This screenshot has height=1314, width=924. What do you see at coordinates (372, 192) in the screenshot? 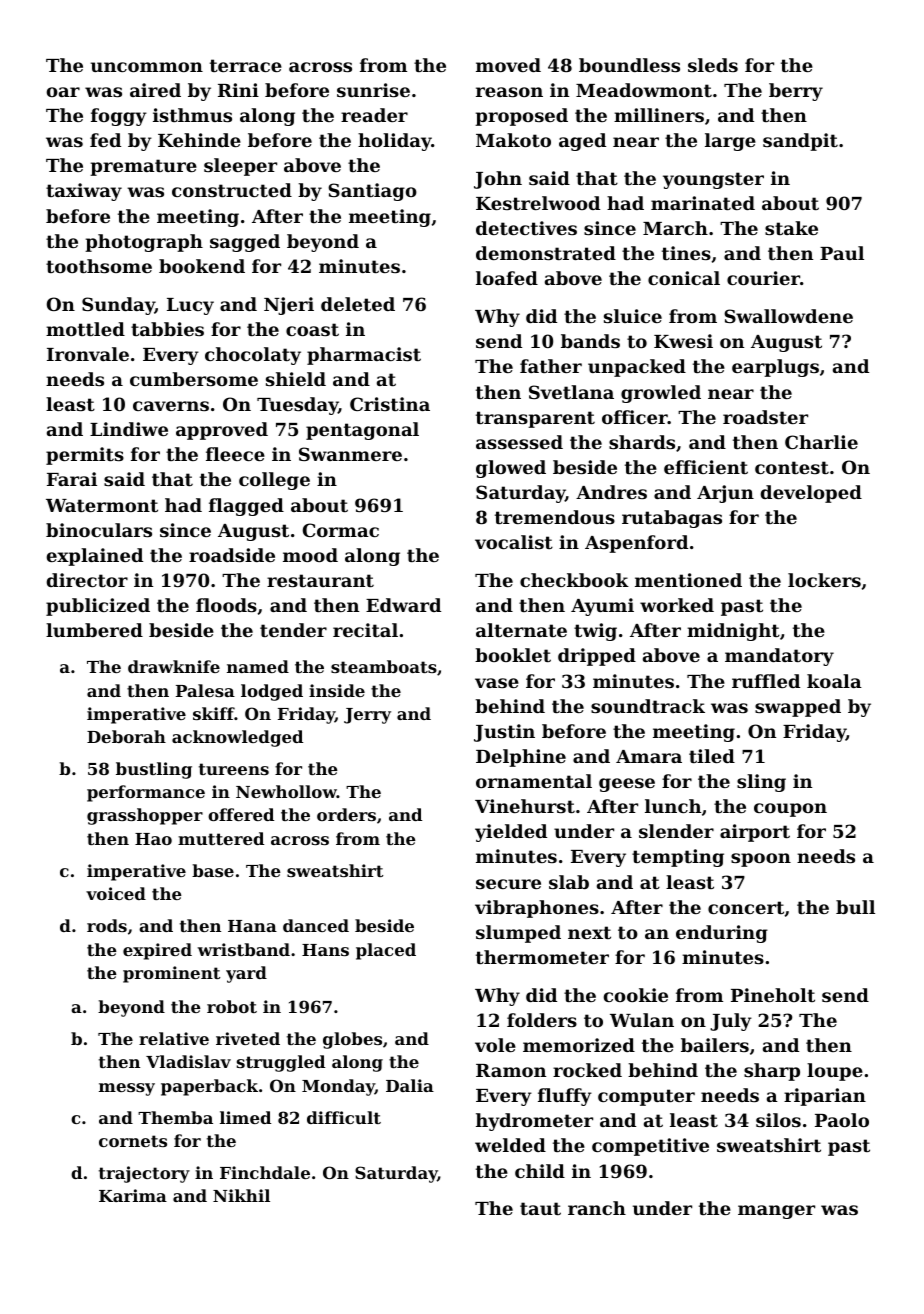
I see `Santiago` at bounding box center [372, 192].
